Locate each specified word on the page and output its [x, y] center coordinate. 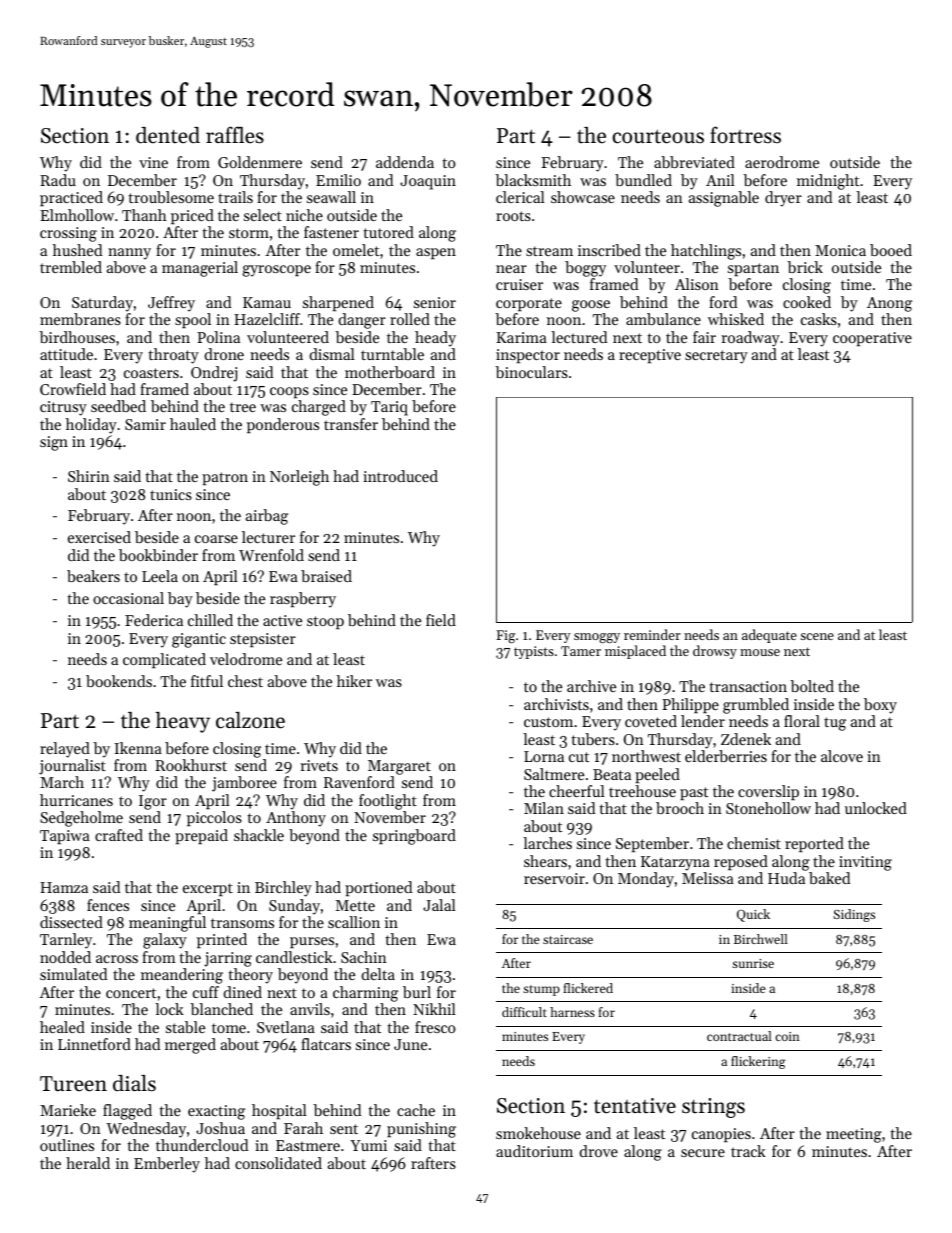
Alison [697, 284]
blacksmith [533, 180]
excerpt [208, 889]
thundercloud [202, 1145]
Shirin [89, 476]
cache [416, 1110]
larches [547, 843]
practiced [71, 198]
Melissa [708, 878]
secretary [716, 357]
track [748, 1151]
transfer [351, 424]
